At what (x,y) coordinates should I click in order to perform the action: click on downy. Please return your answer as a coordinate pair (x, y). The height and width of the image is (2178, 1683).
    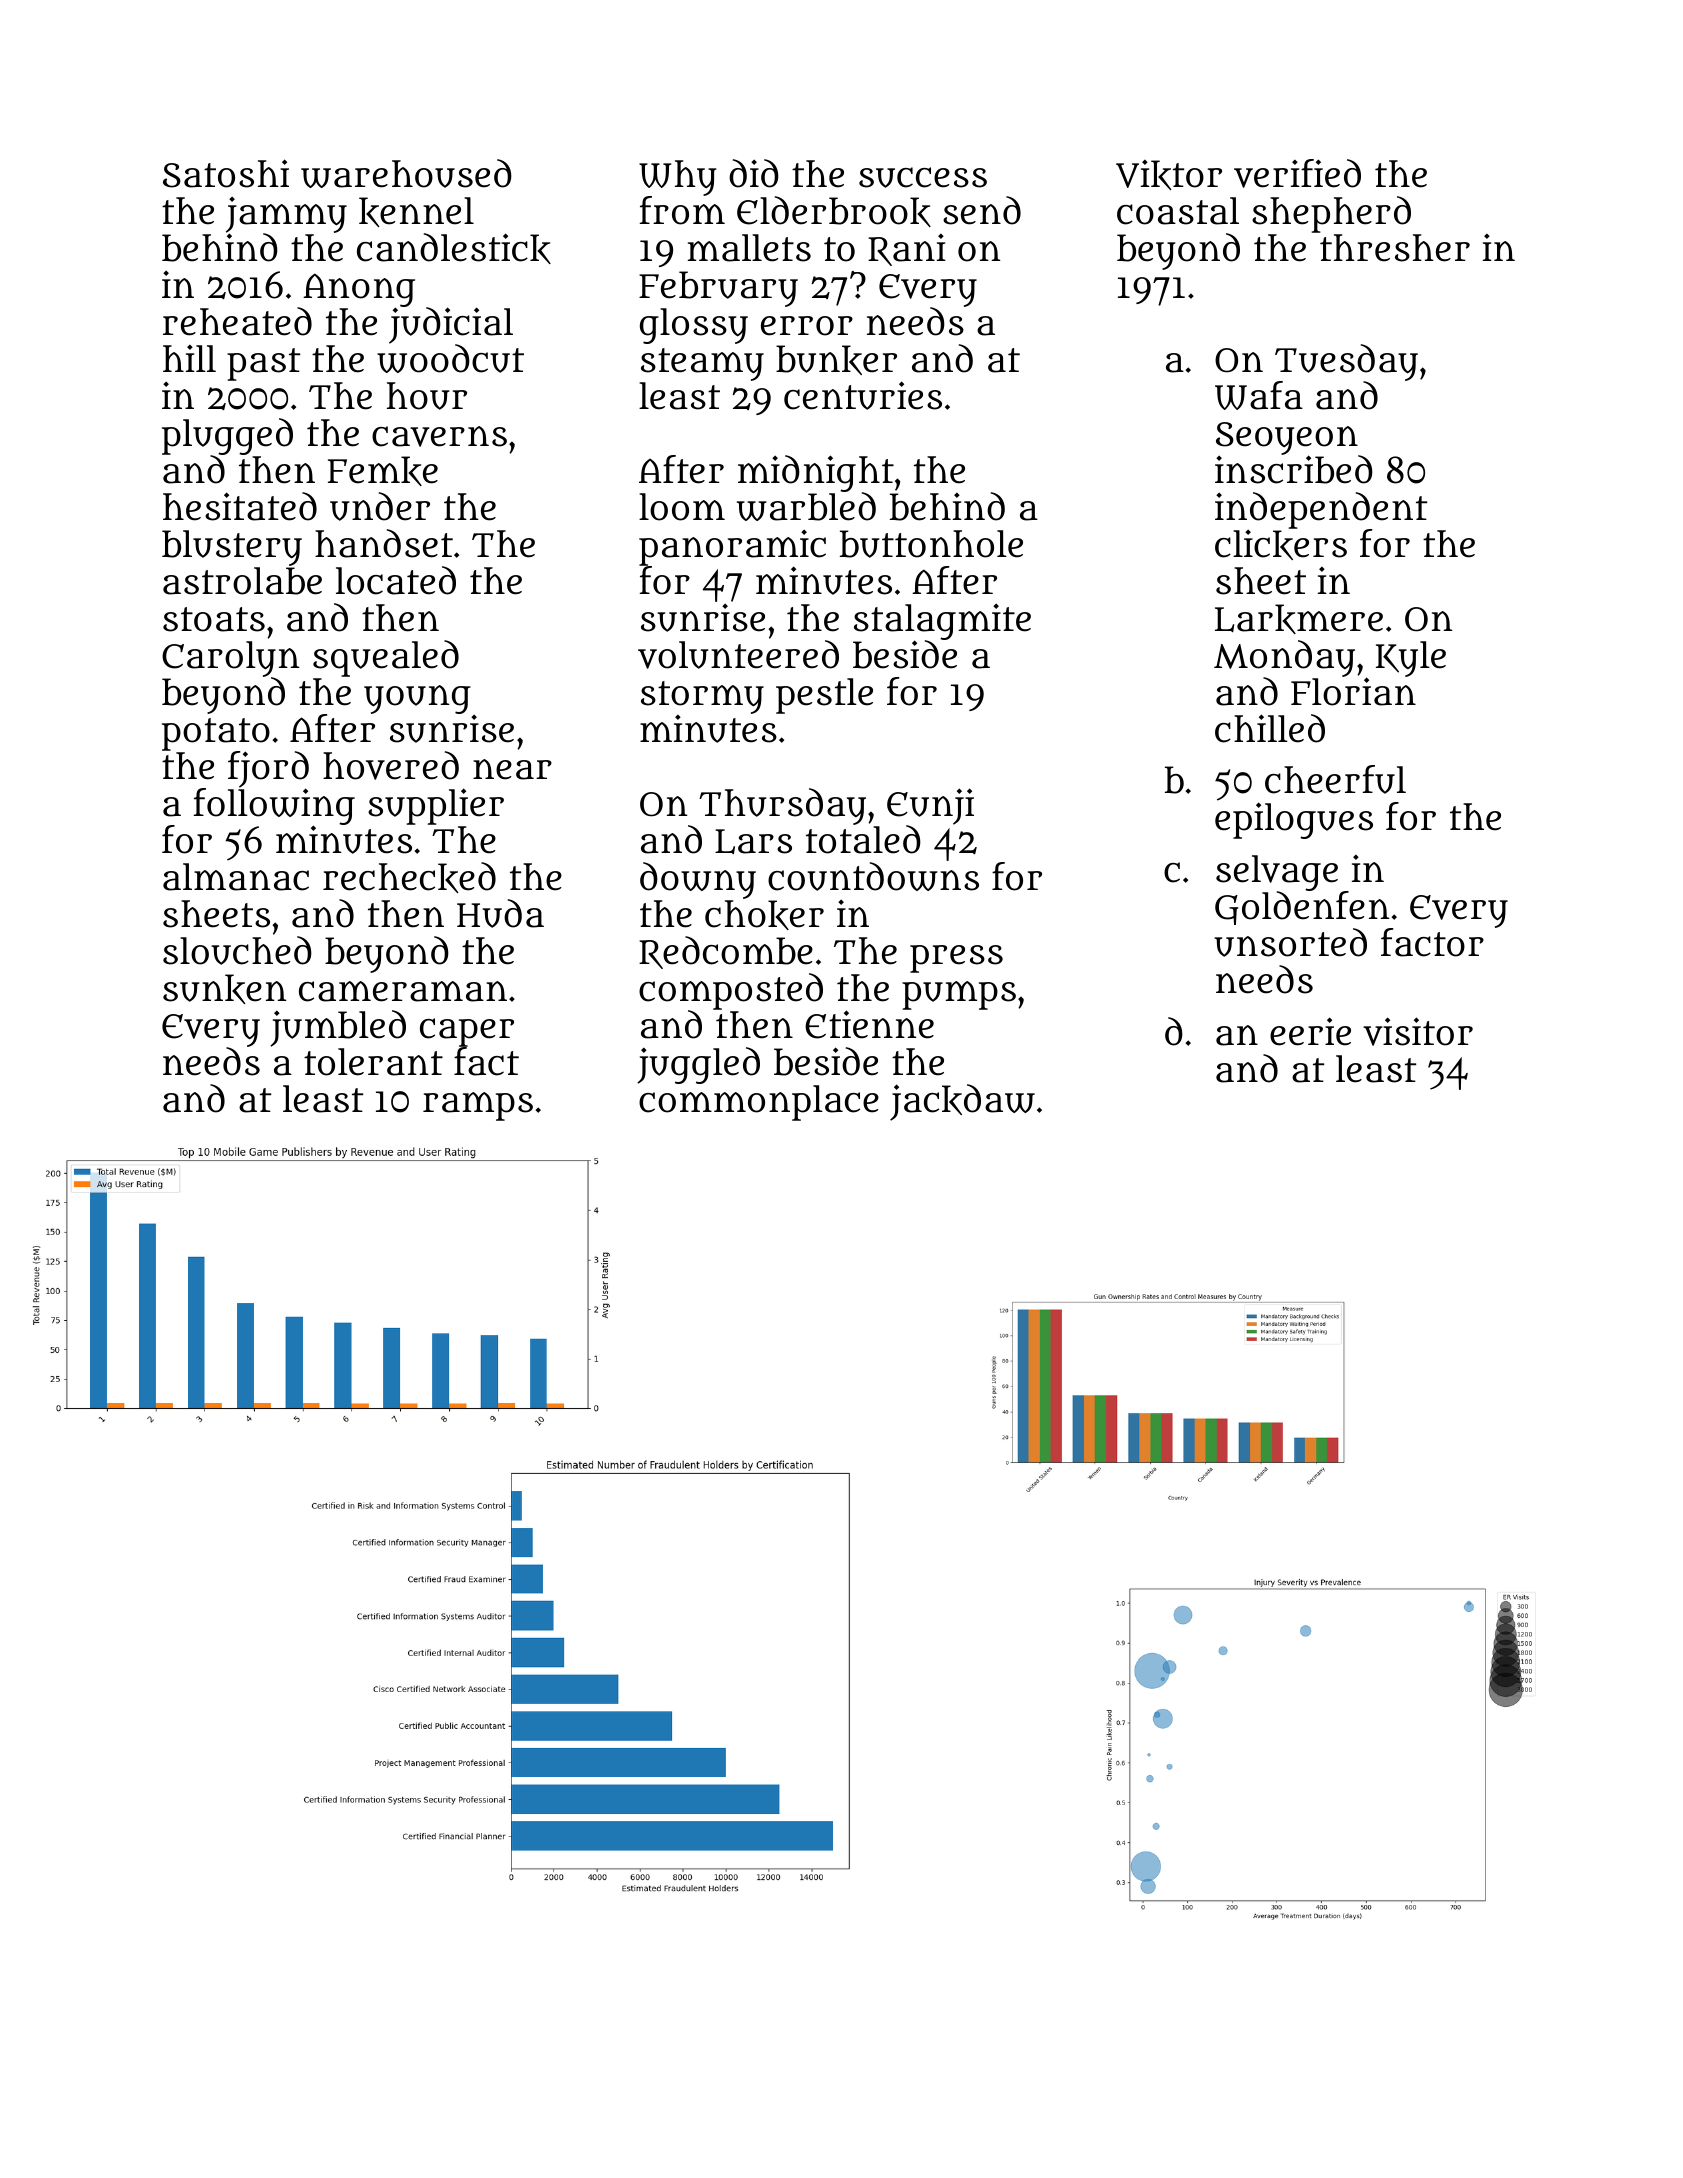
    Looking at the image, I should click on (698, 880).
